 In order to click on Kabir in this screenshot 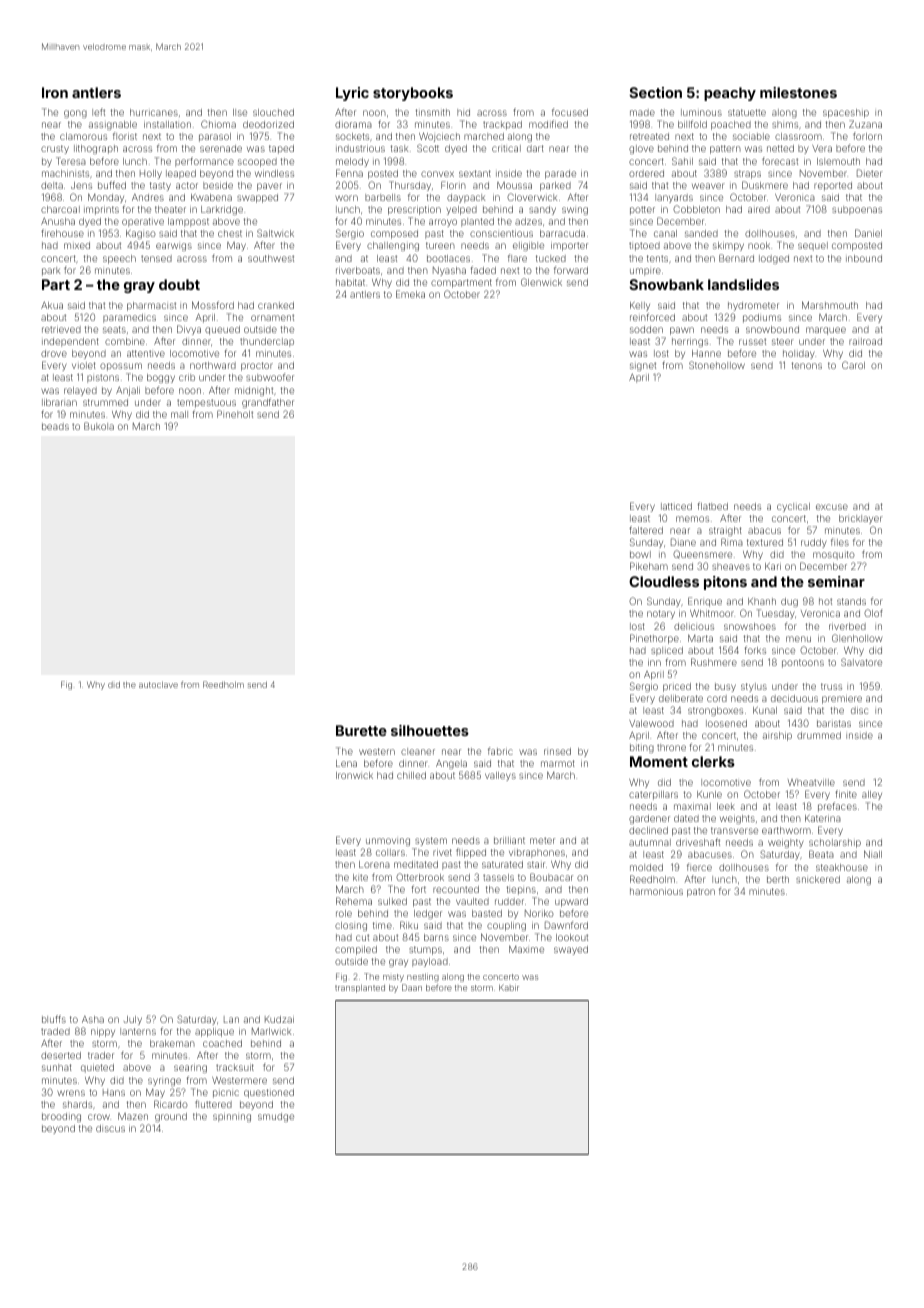, I will do `click(509, 987)`.
